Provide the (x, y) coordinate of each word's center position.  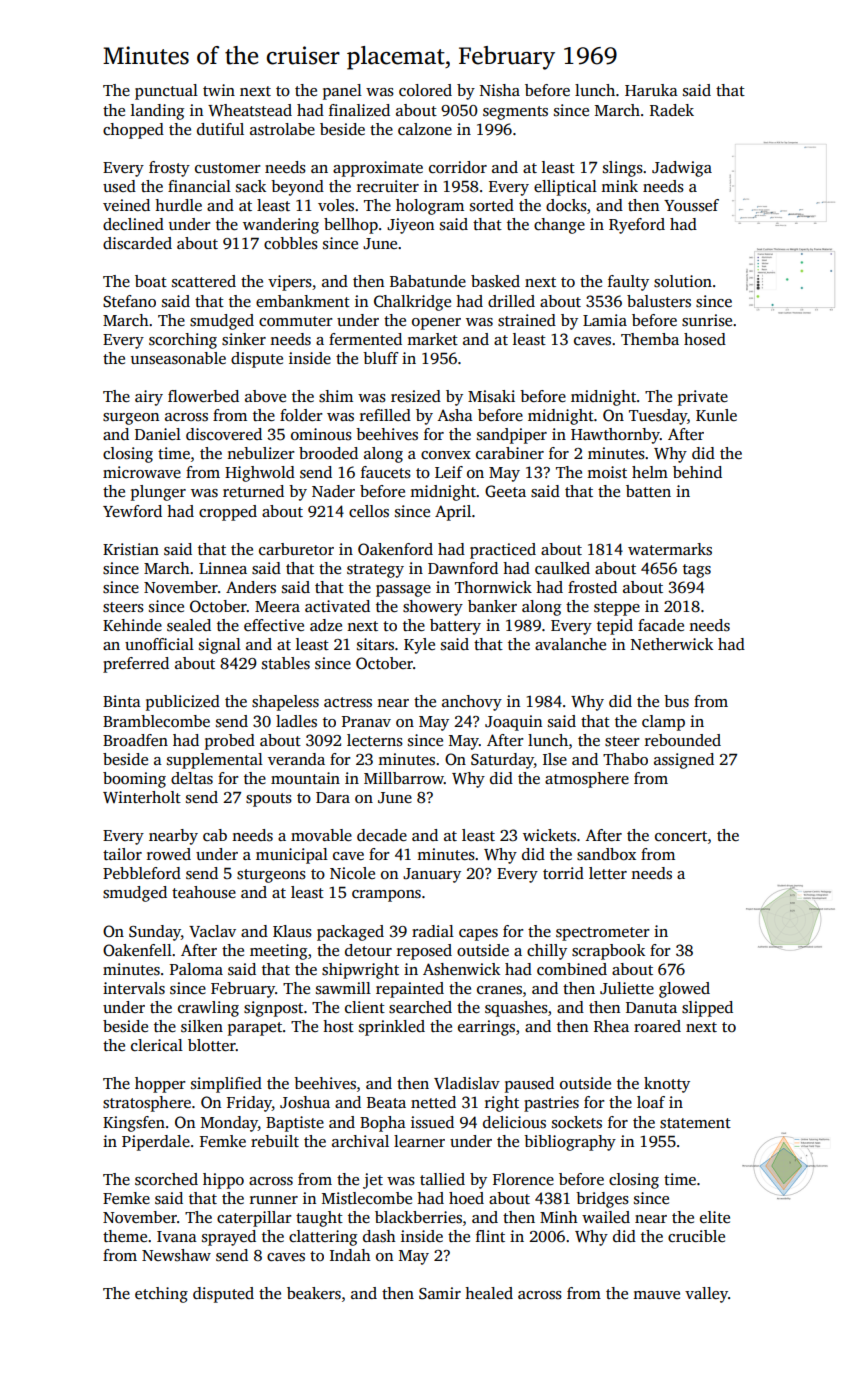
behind (697, 472)
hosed (705, 339)
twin (219, 90)
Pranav (366, 721)
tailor (122, 854)
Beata (386, 1102)
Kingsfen (134, 1124)
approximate (378, 169)
